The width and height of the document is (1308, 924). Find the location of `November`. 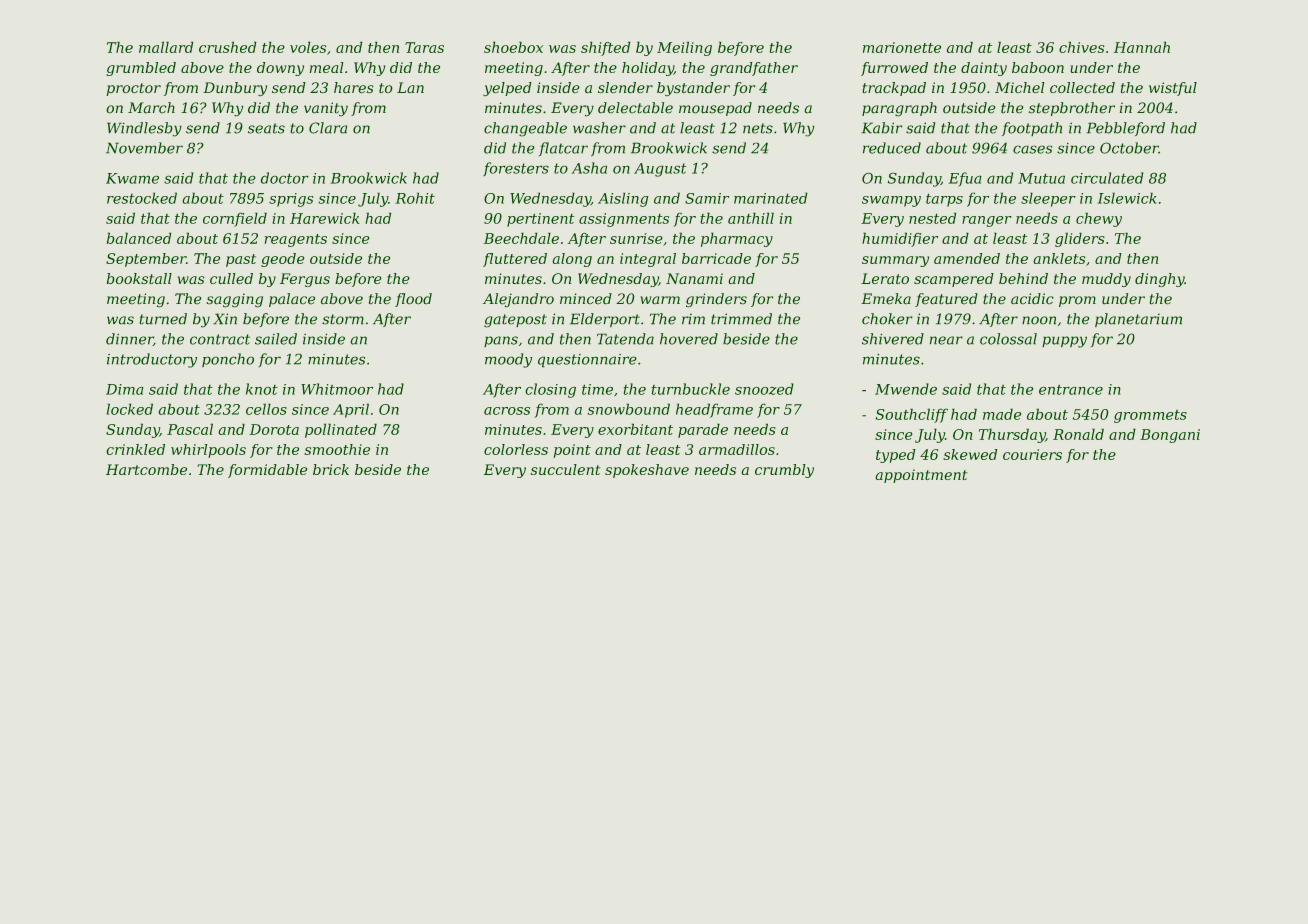

November is located at coordinates (144, 148).
